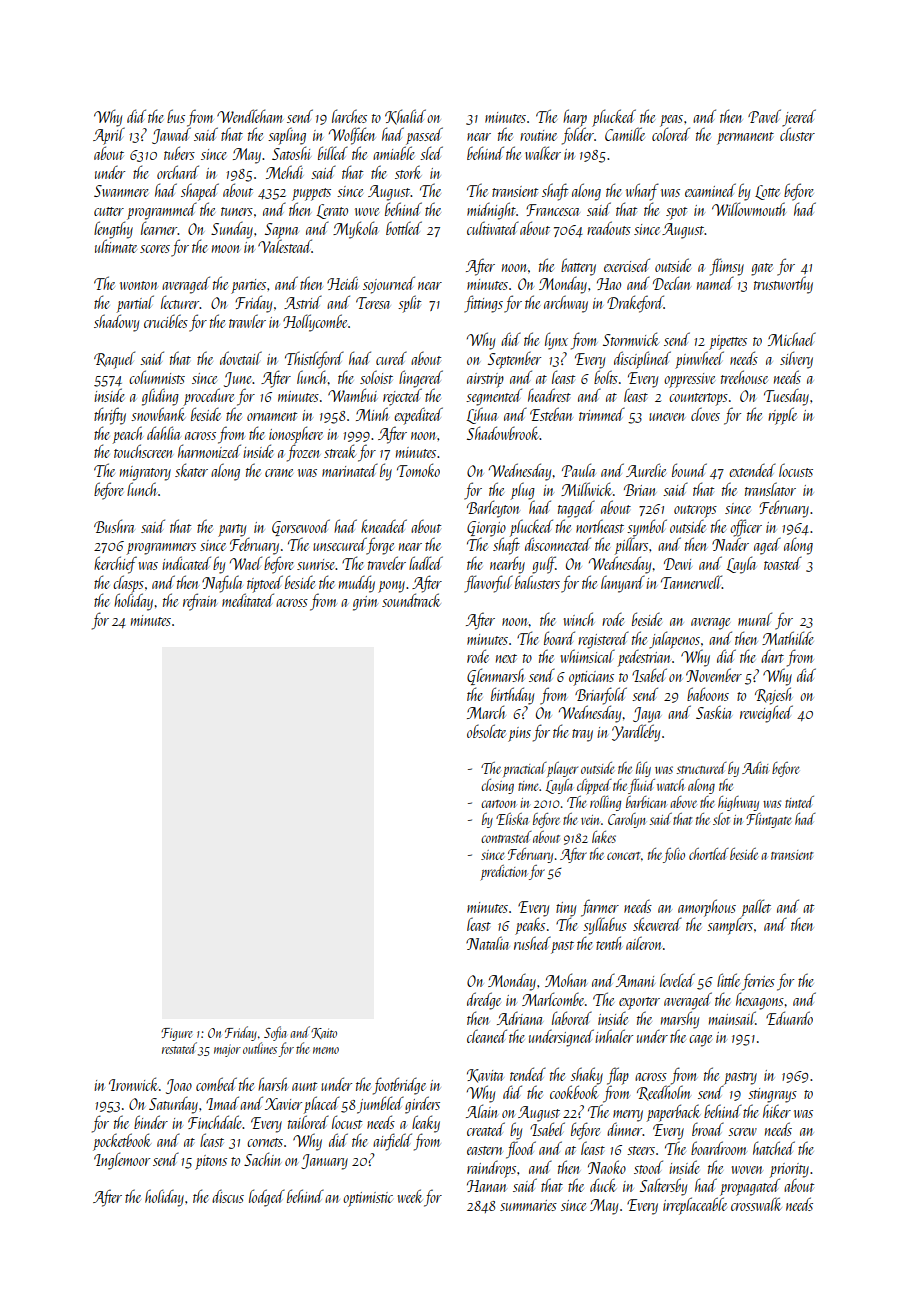 The height and width of the page is (1316, 908). I want to click on partial, so click(135, 304).
